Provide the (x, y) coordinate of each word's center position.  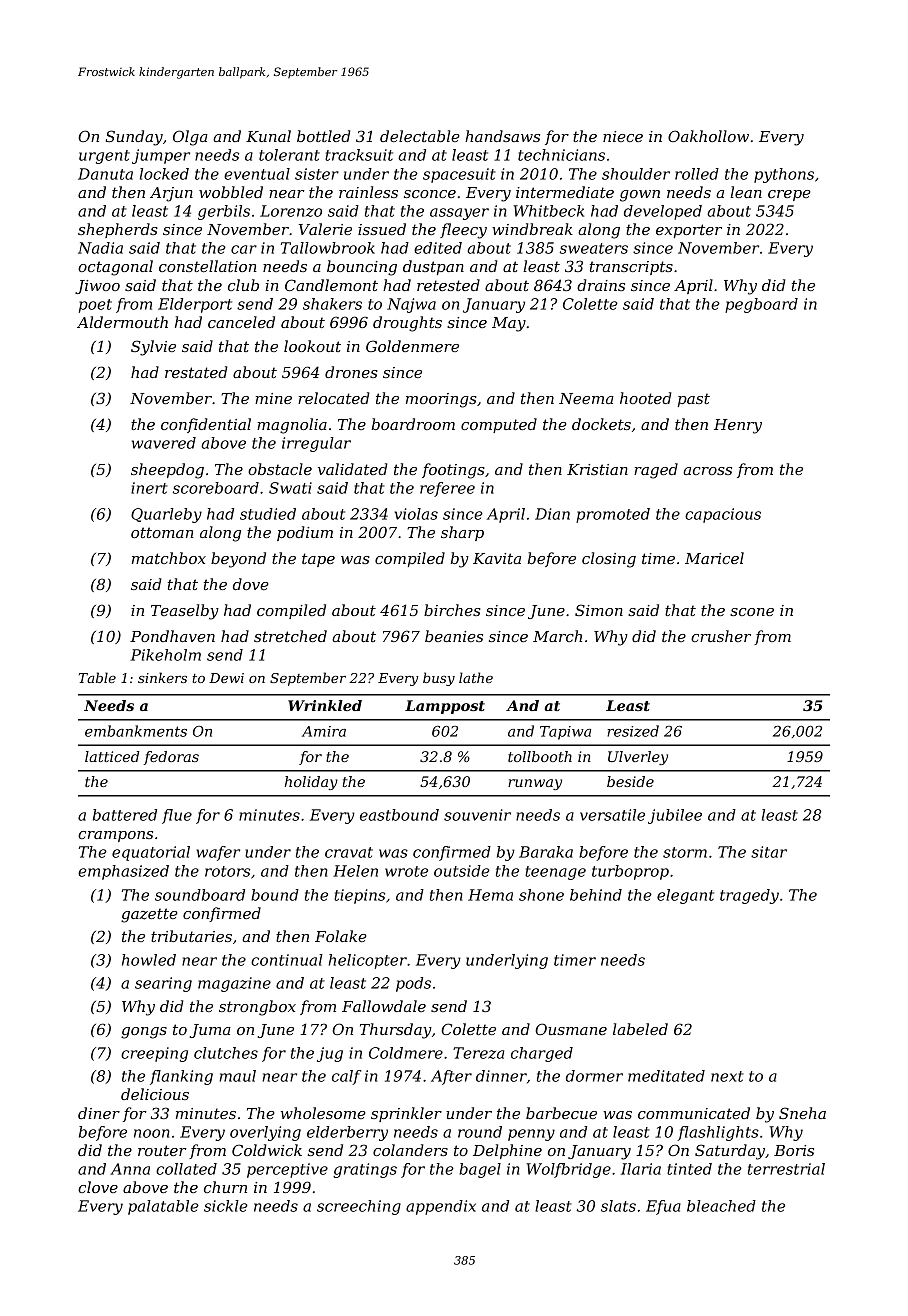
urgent (104, 157)
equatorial (151, 853)
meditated (666, 1076)
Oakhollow (708, 136)
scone (752, 612)
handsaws (502, 136)
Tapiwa (565, 733)
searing (163, 984)
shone (541, 895)
